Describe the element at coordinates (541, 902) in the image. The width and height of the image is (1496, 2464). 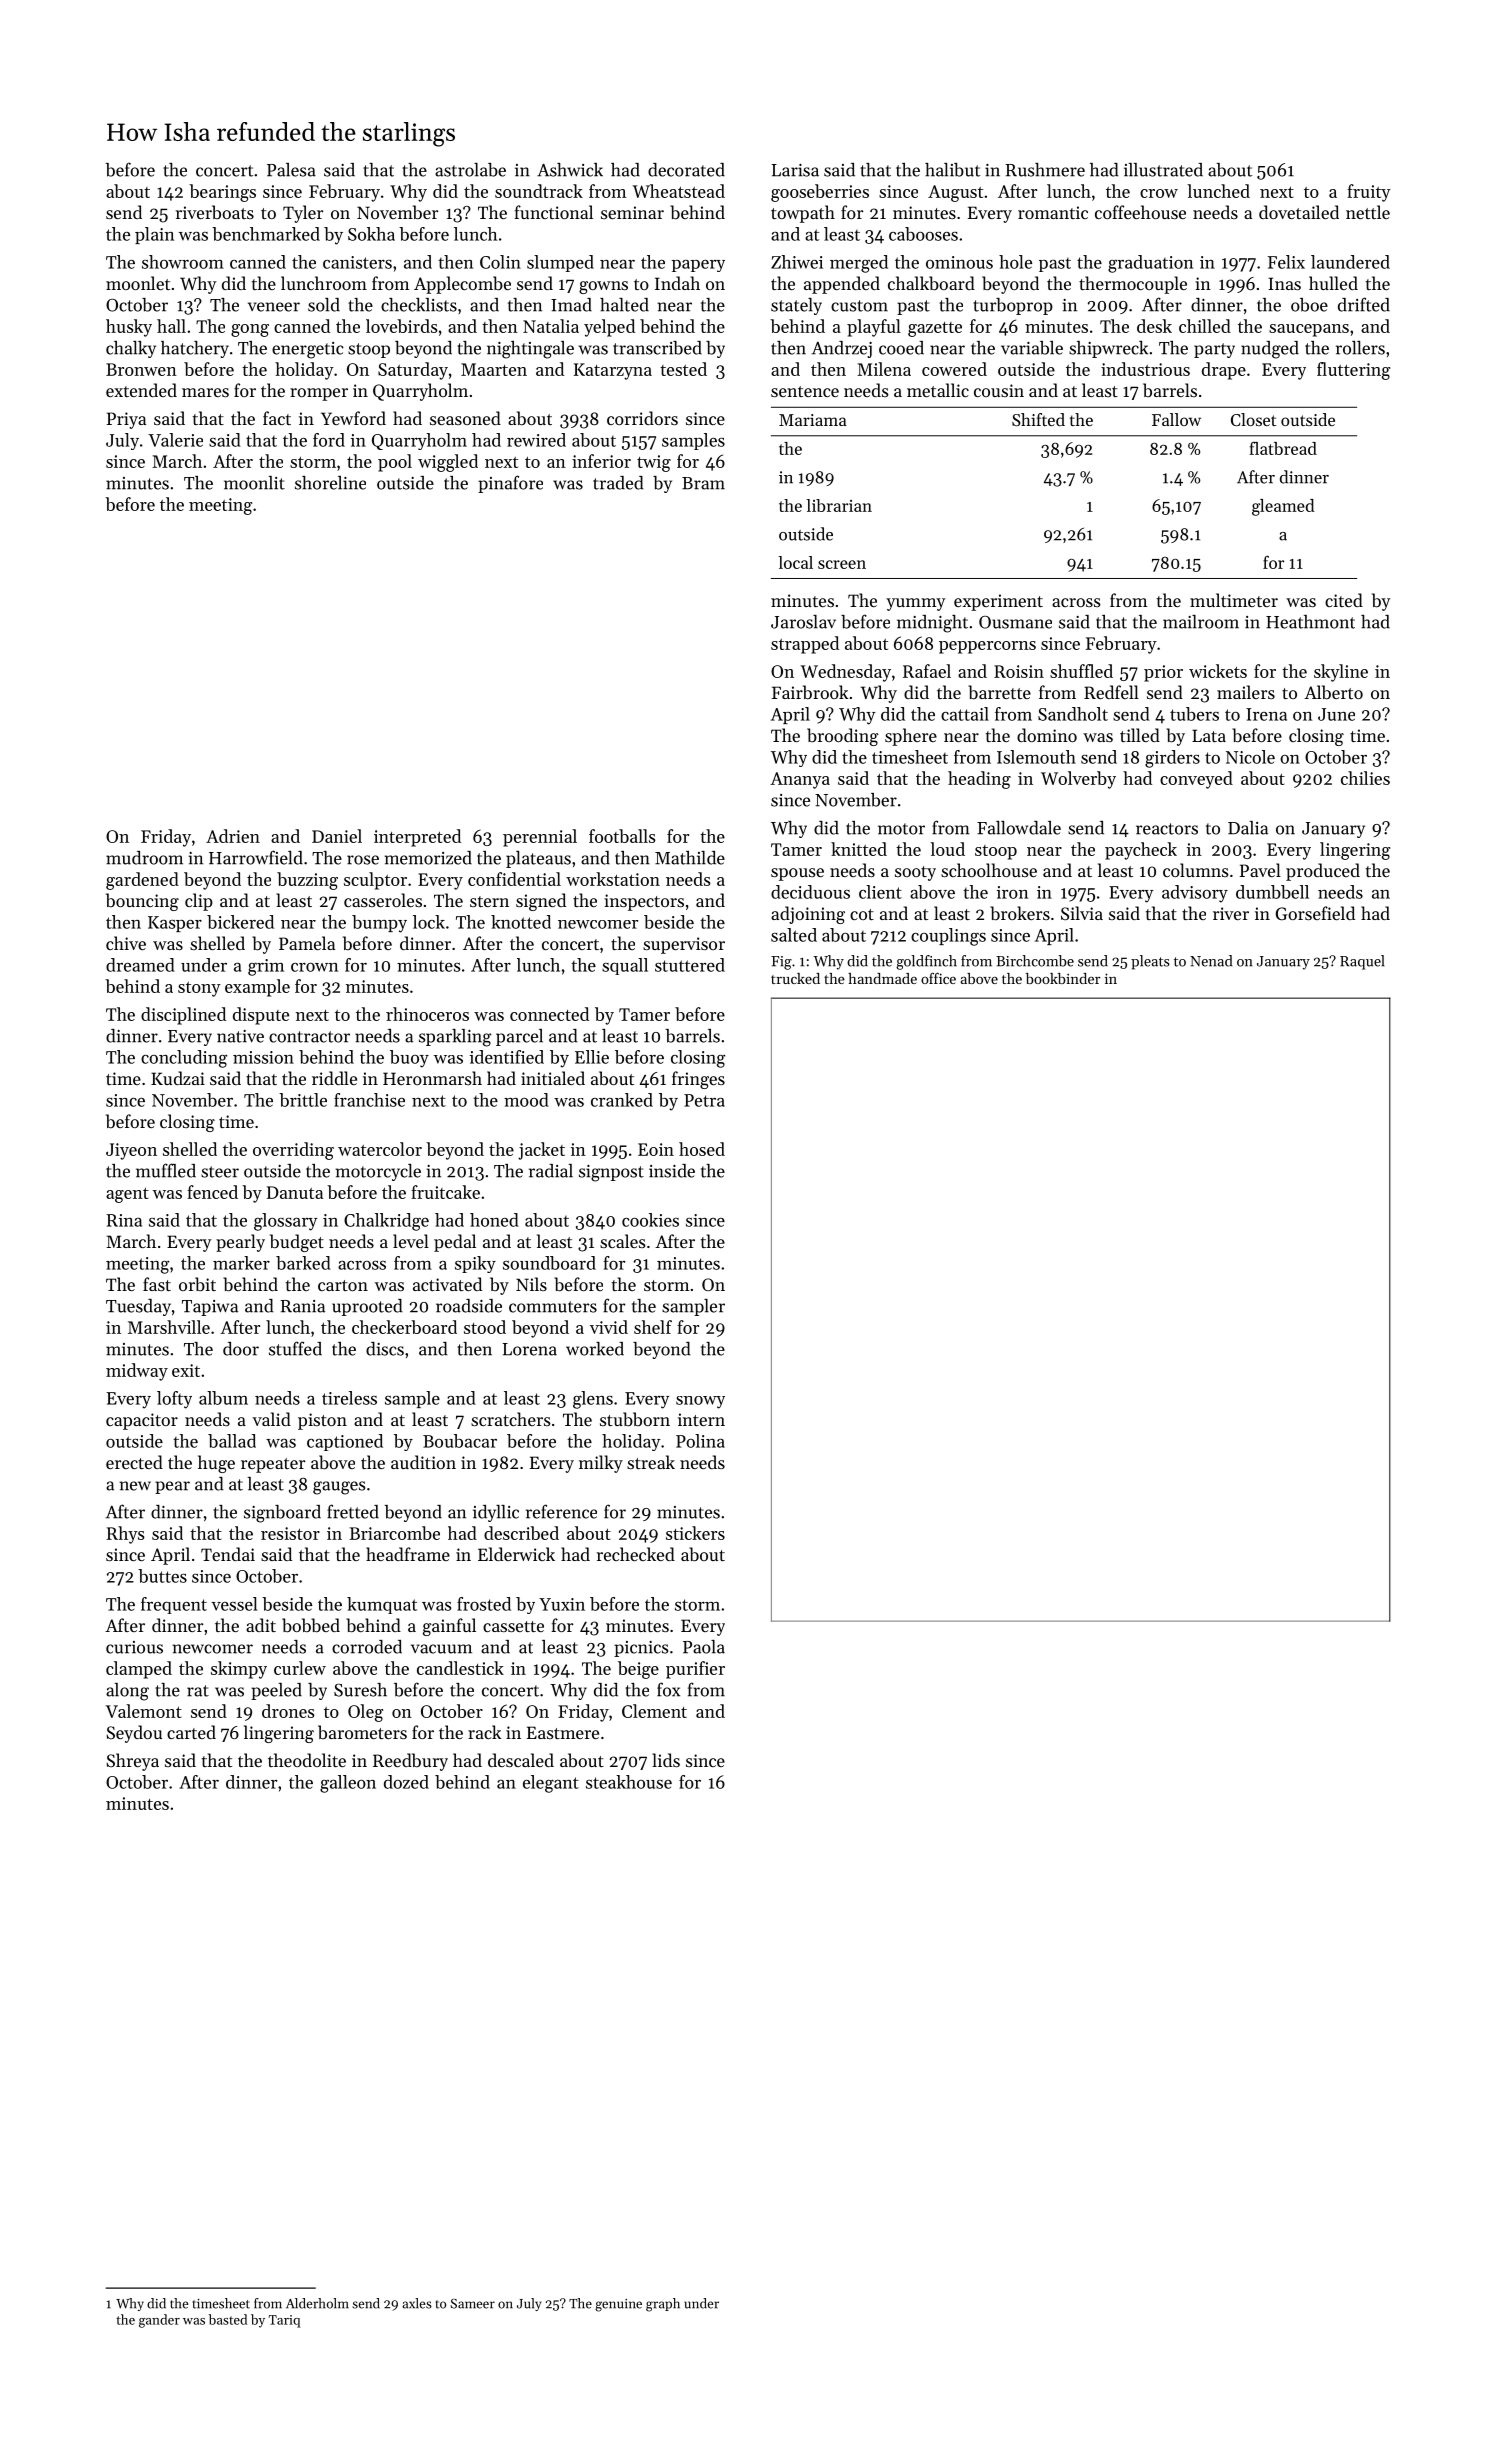
I see `signed` at that location.
